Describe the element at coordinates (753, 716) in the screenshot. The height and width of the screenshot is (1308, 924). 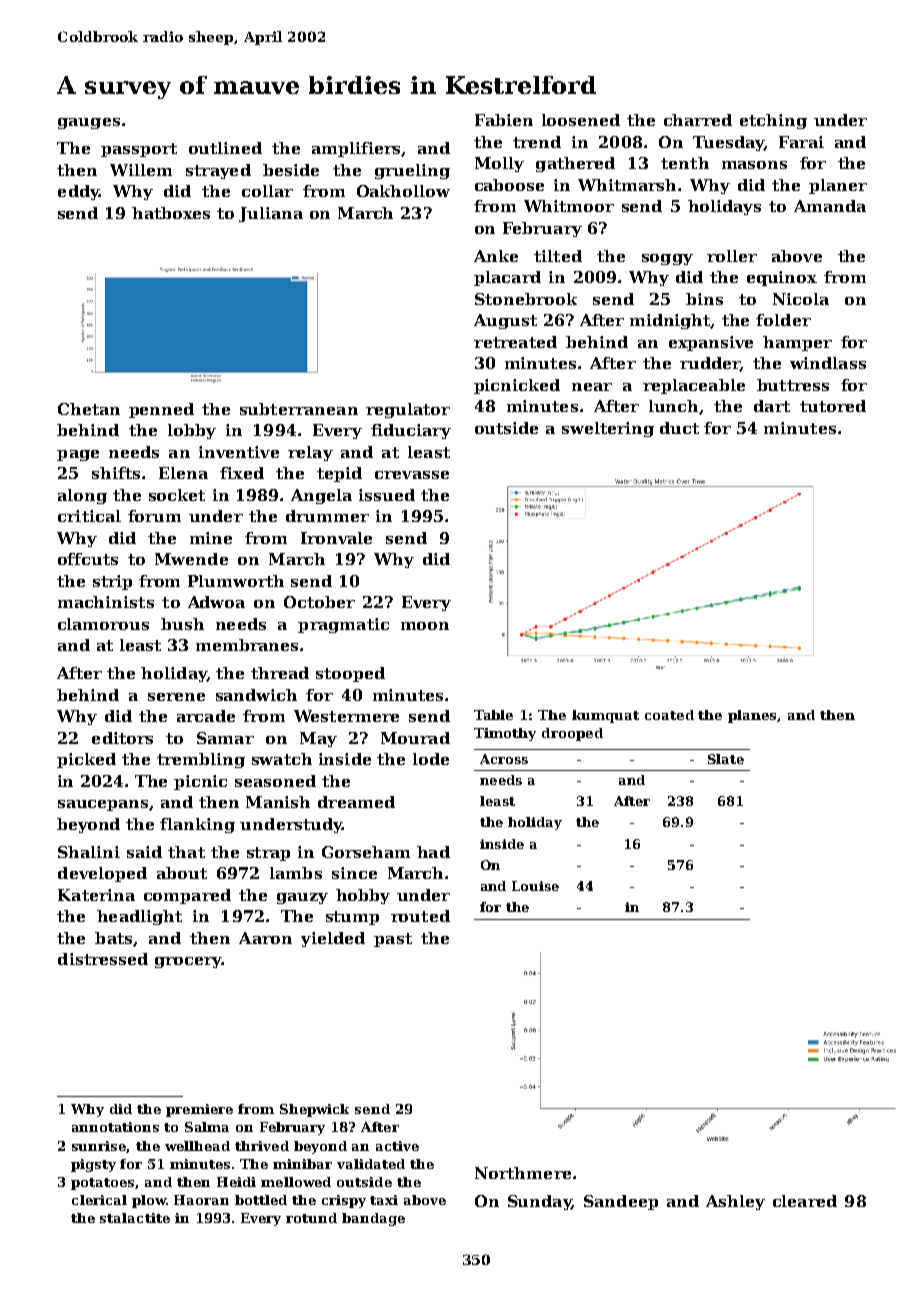
I see `planes` at that location.
